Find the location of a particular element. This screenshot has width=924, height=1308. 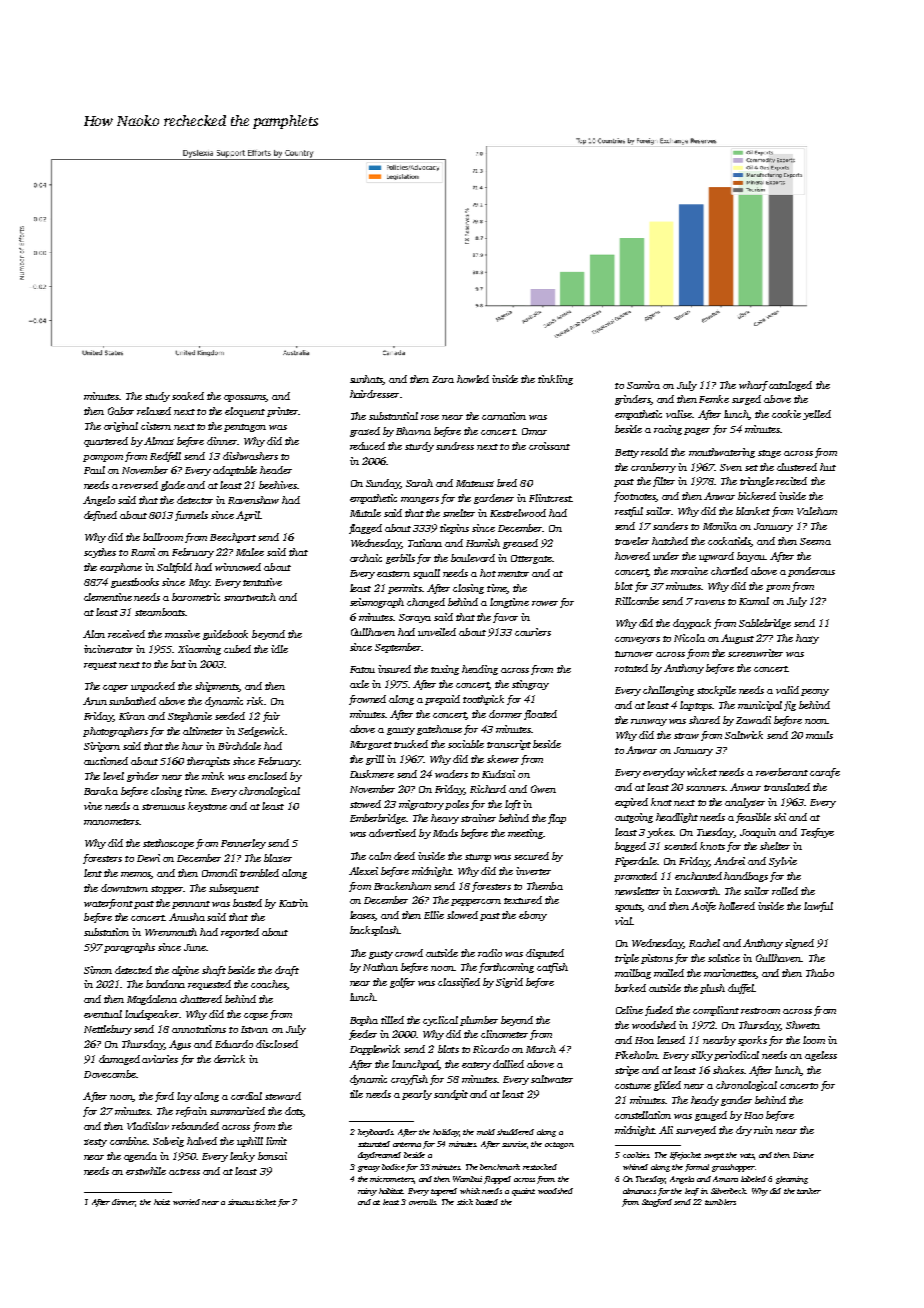

seismograph is located at coordinates (377, 603).
